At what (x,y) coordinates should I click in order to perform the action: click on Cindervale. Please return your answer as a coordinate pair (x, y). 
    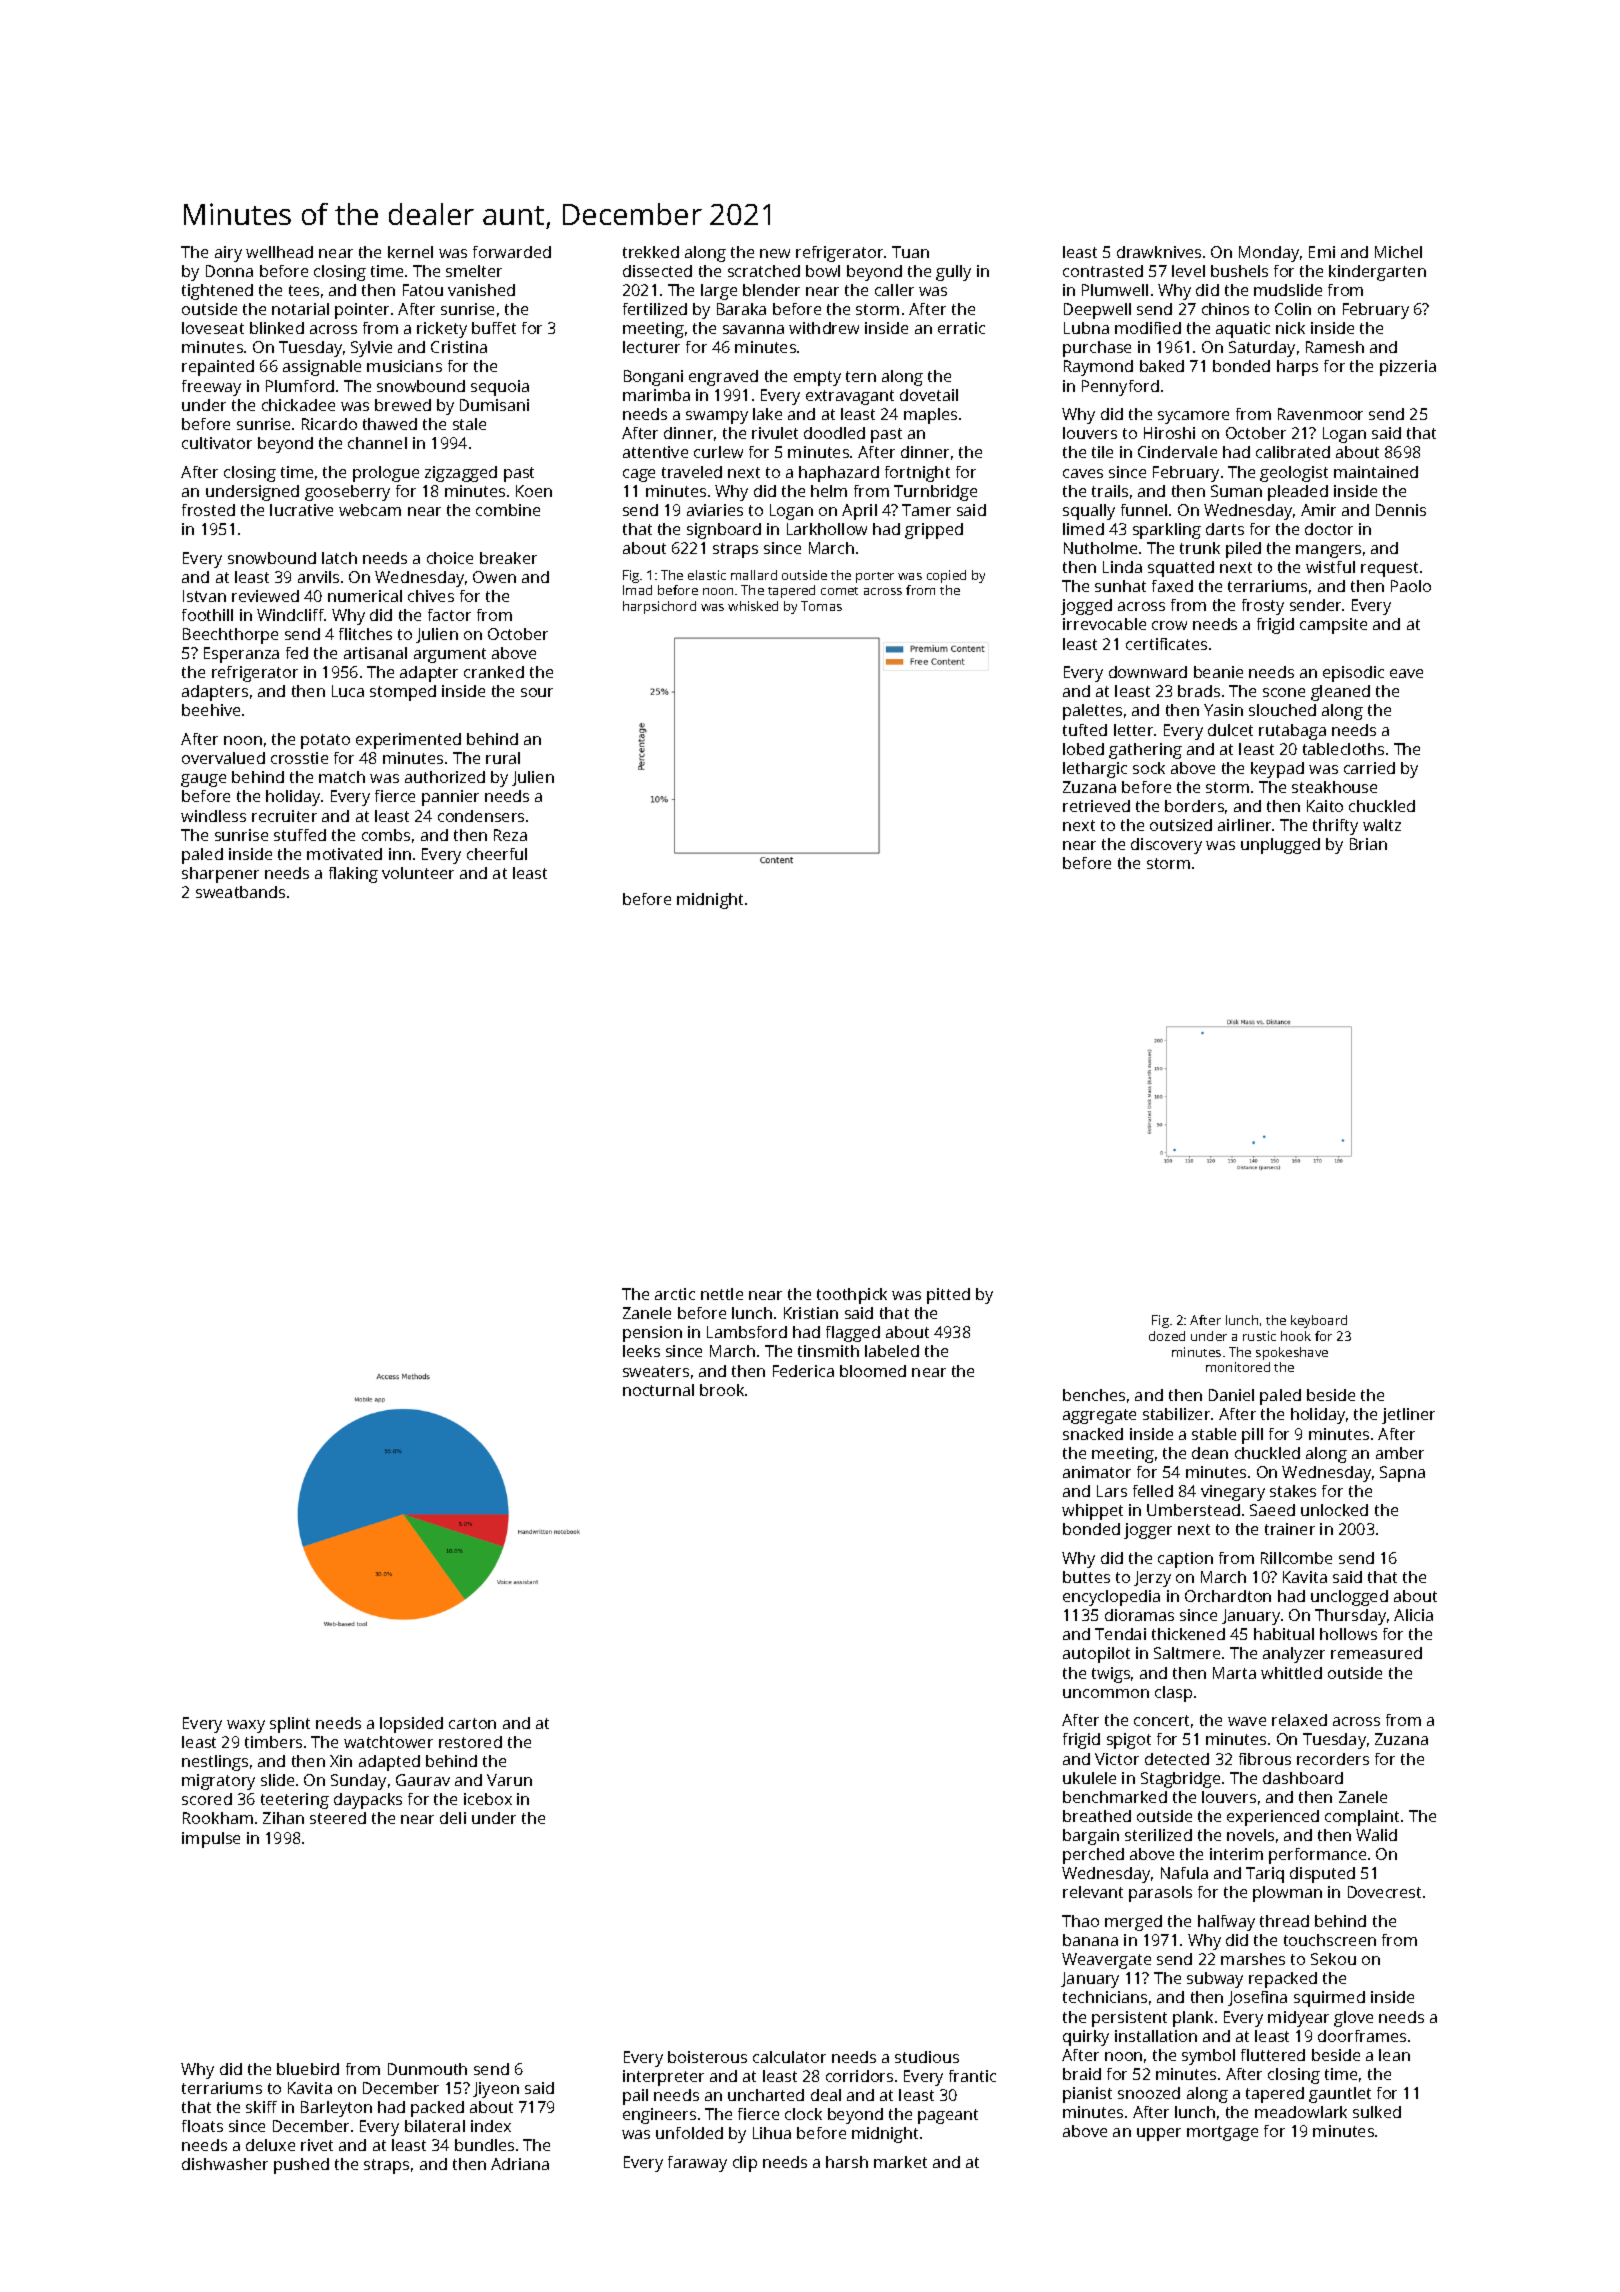
    Looking at the image, I should click on (1177, 452).
